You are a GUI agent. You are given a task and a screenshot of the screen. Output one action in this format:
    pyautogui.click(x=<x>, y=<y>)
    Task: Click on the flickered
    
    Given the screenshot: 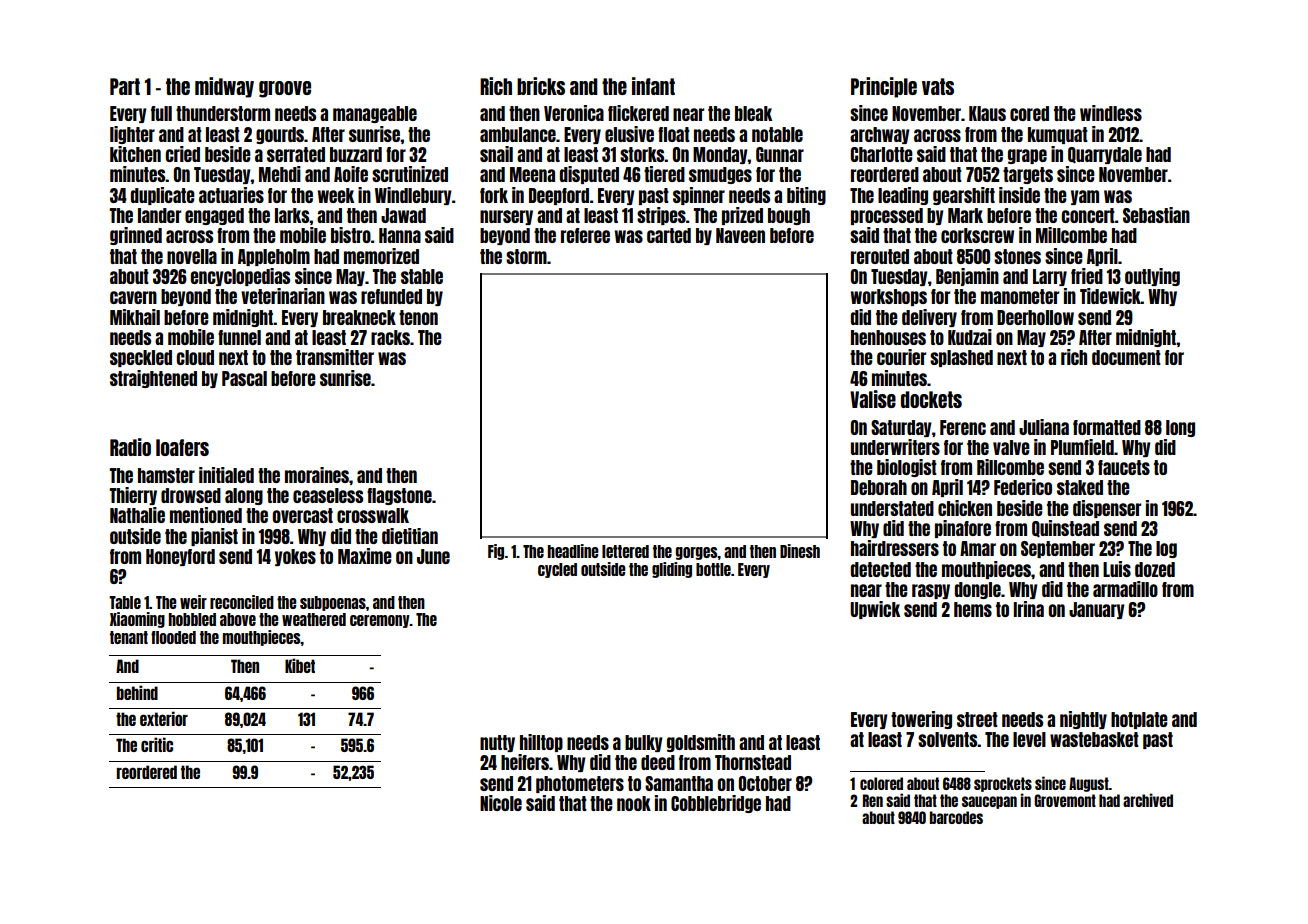 What is the action you would take?
    pyautogui.click(x=638, y=113)
